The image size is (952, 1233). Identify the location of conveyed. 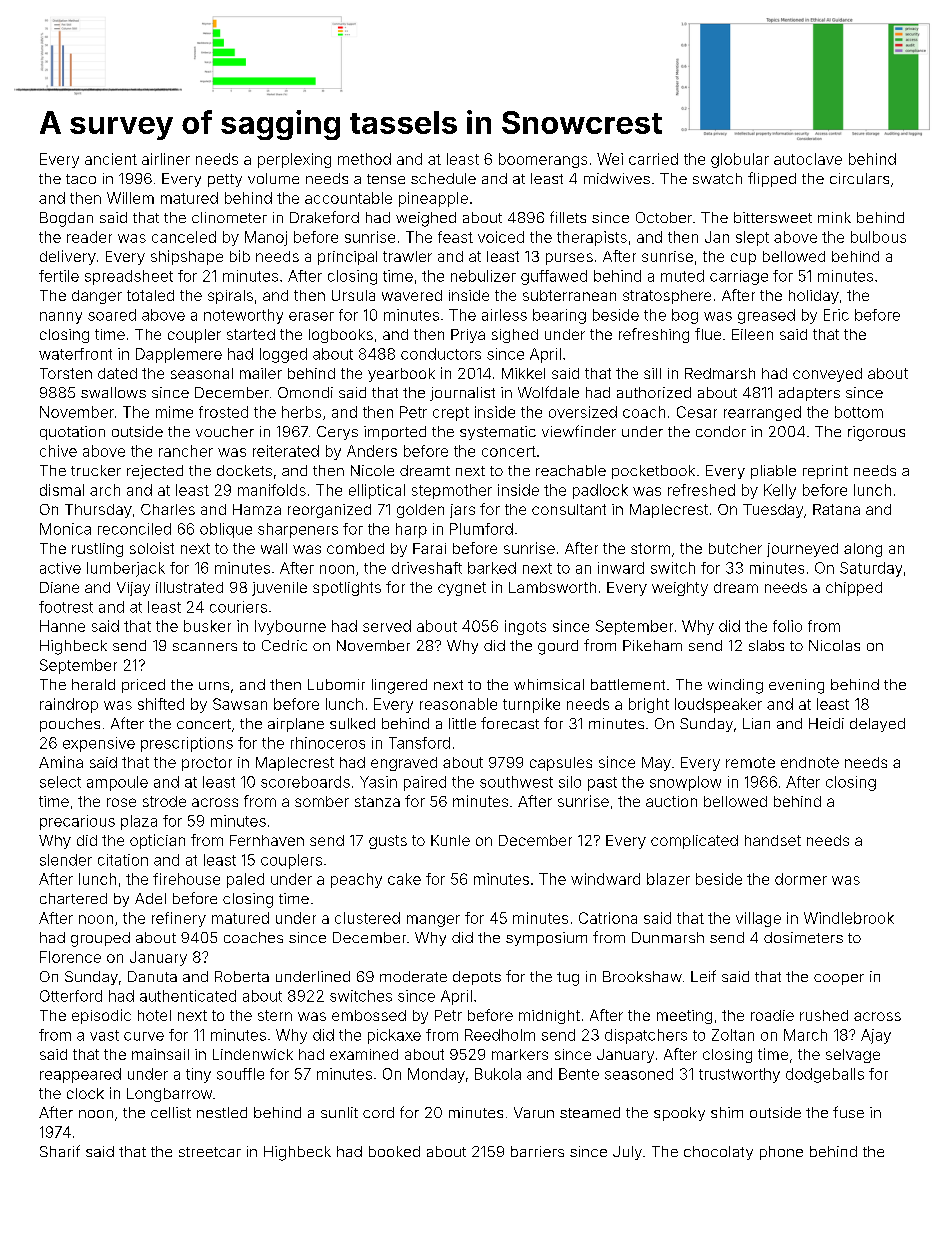
(827, 375).
